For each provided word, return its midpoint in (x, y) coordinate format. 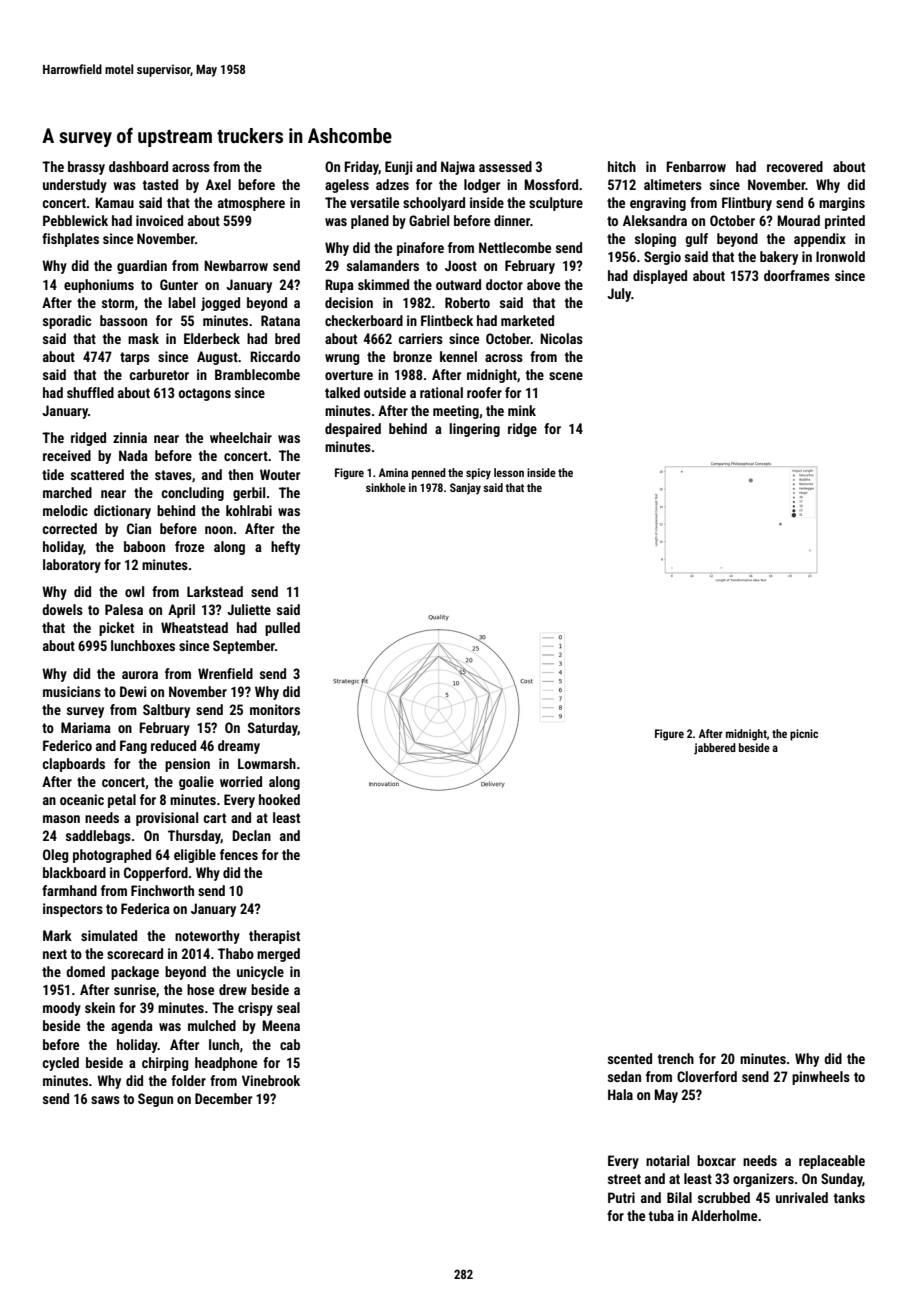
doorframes (797, 275)
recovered (795, 166)
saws (105, 1100)
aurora (140, 675)
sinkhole (386, 487)
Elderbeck (212, 338)
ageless (347, 186)
